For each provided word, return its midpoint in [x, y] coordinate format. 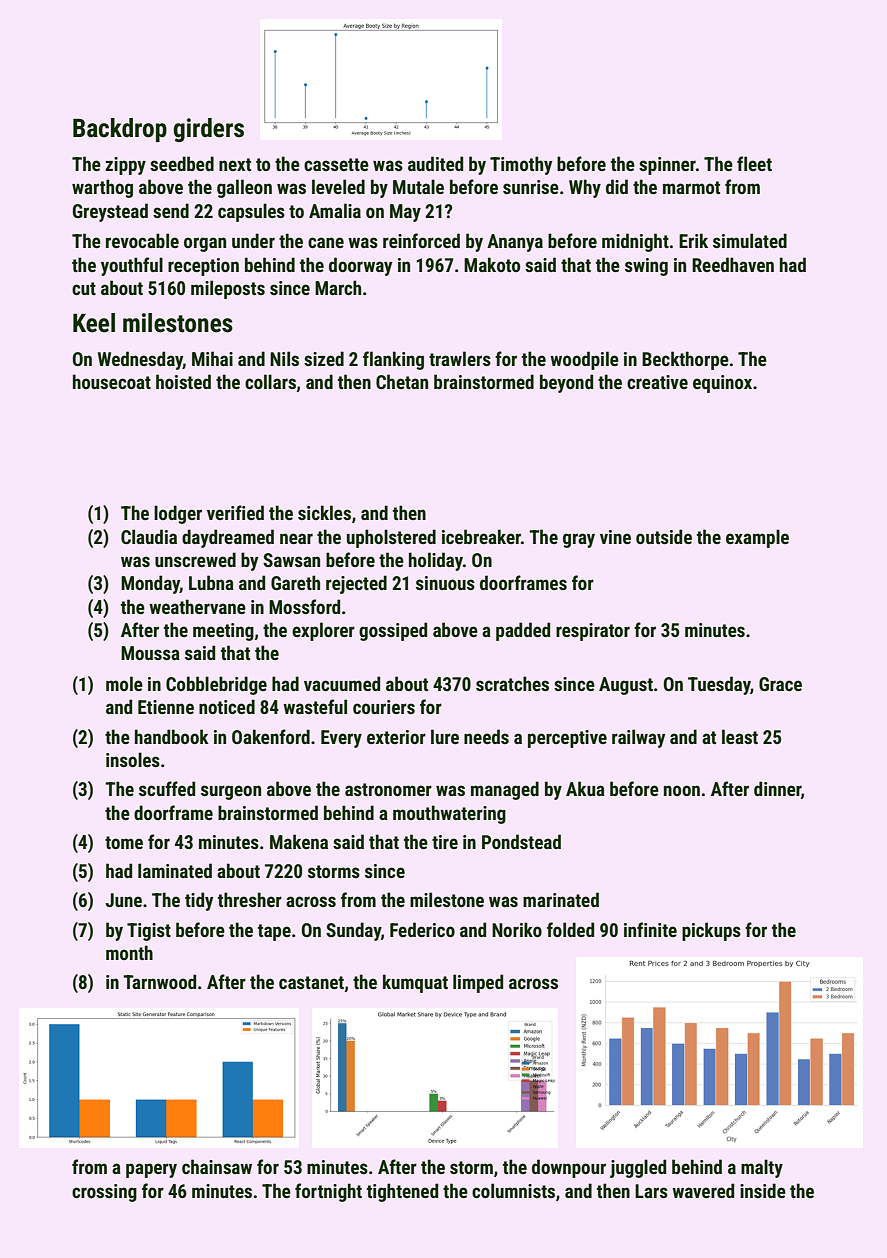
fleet [754, 163]
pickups [711, 931]
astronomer [388, 789]
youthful [132, 266]
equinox [722, 384]
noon [682, 790]
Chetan [402, 381]
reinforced [421, 240]
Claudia [149, 536]
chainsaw [217, 1166]
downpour [569, 1168]
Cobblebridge [216, 685]
